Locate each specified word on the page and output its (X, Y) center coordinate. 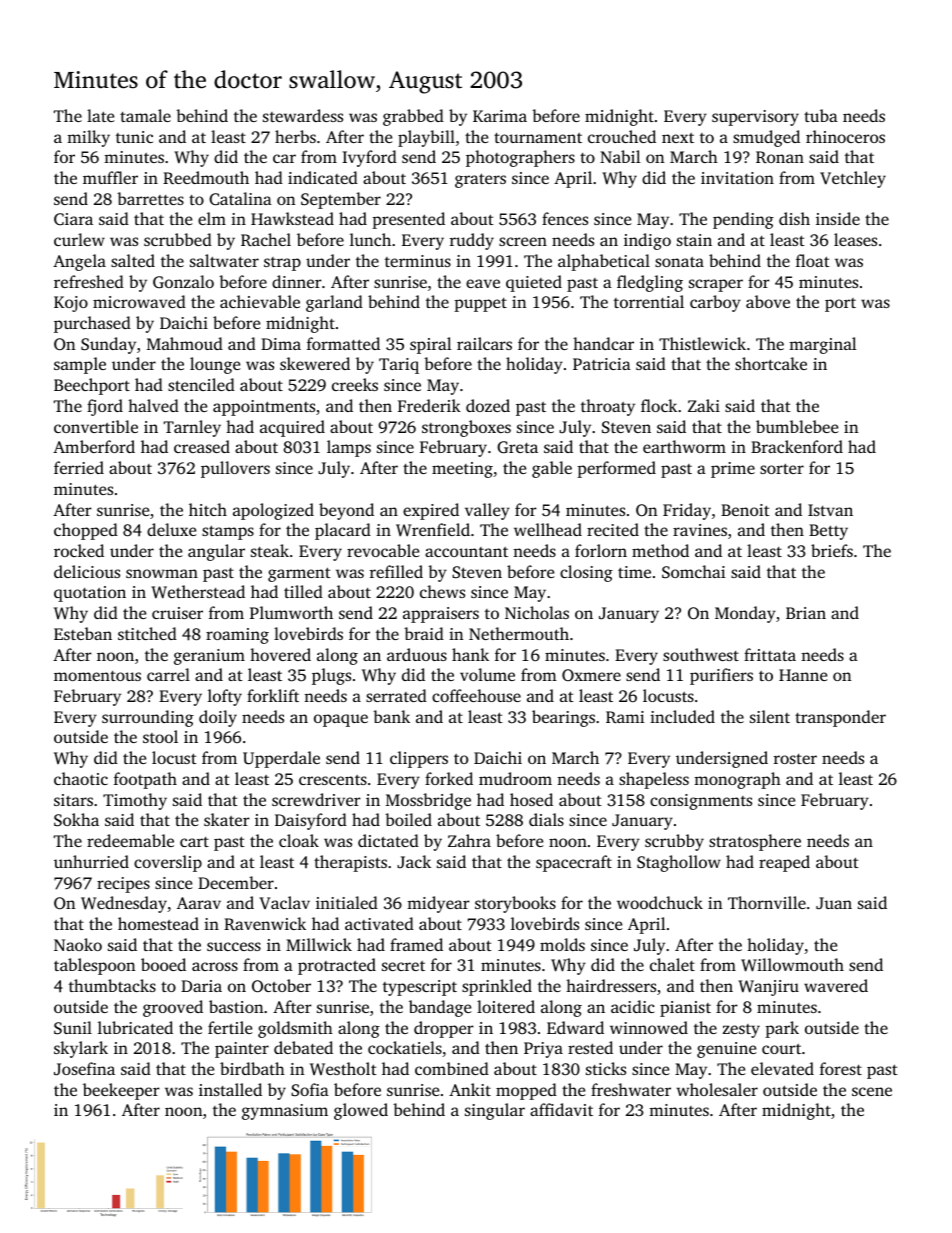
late (100, 115)
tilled (303, 591)
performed (616, 469)
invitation (737, 178)
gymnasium (285, 1112)
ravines (700, 530)
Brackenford (797, 446)
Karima (500, 116)
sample (80, 365)
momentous (97, 676)
